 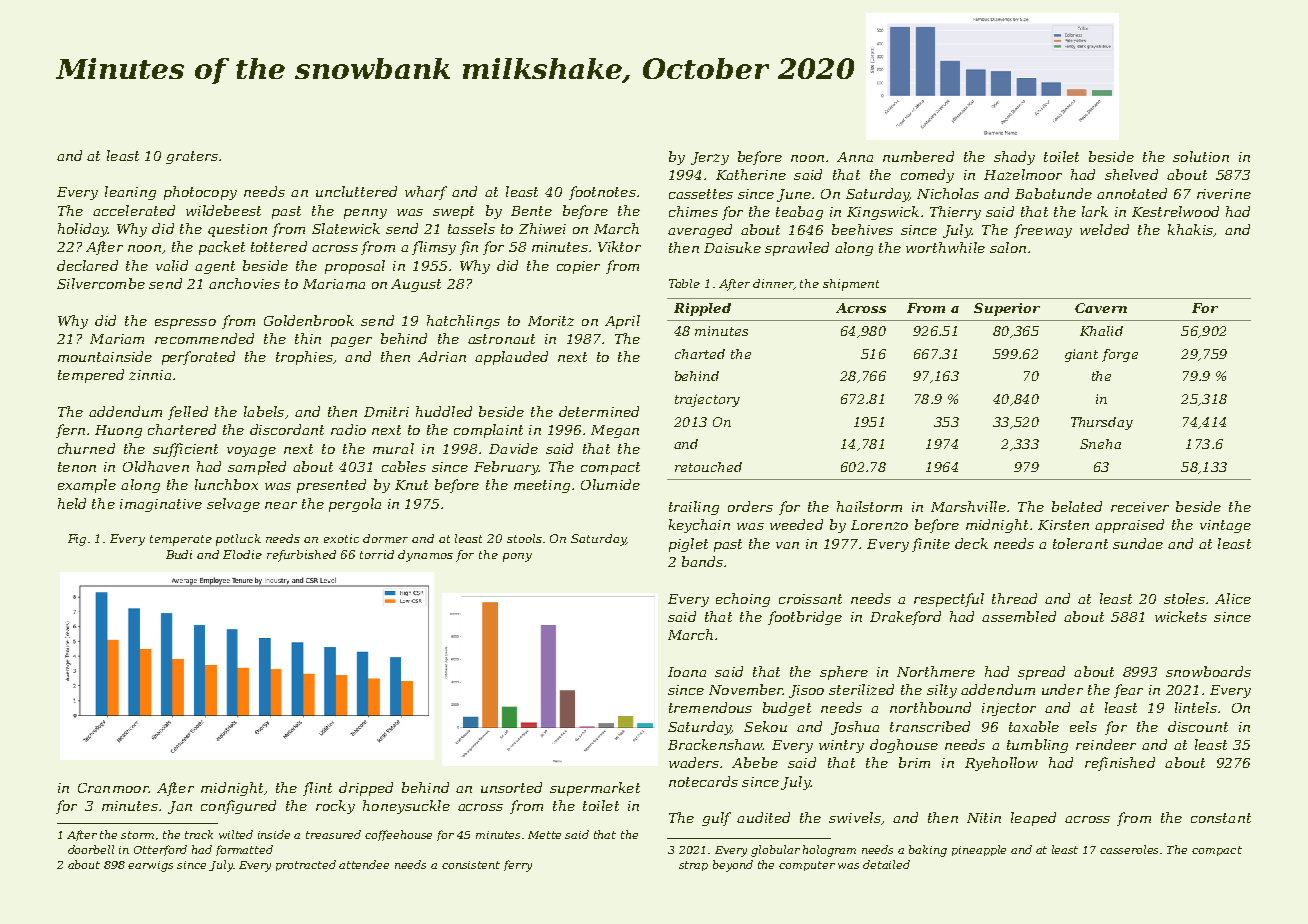 I want to click on bands, so click(x=702, y=561).
